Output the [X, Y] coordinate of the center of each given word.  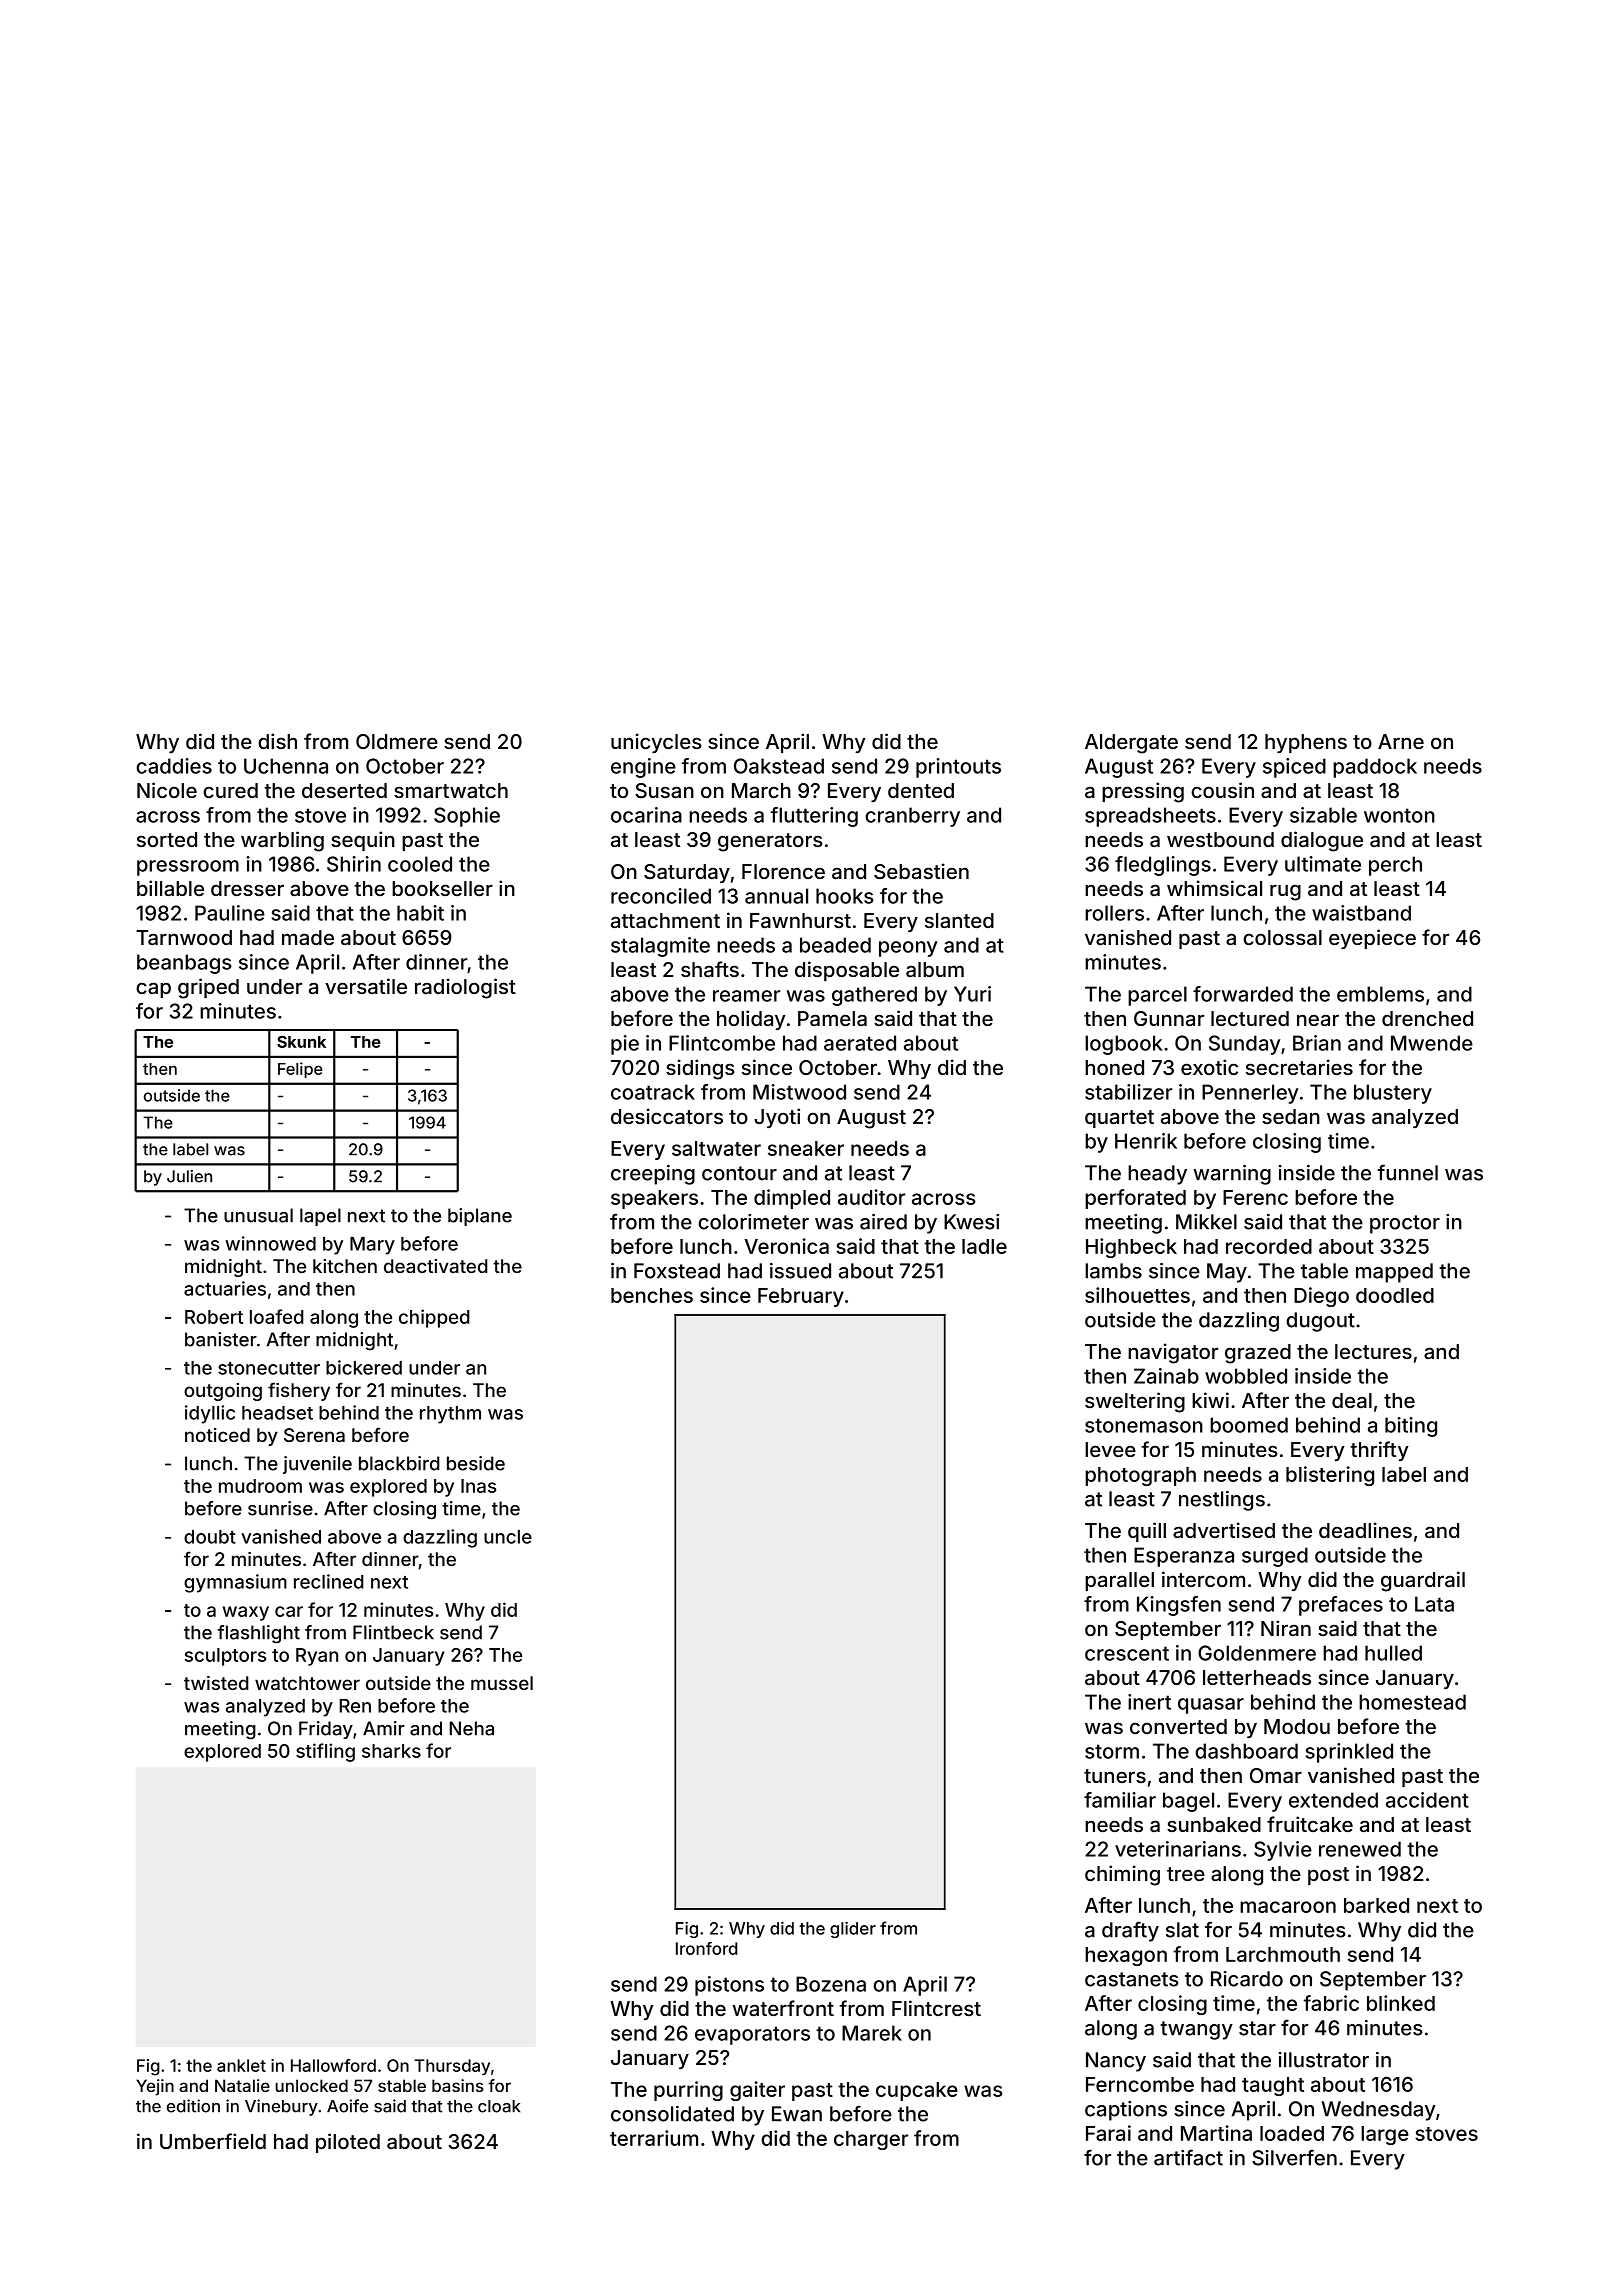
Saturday [687, 873]
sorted [167, 839]
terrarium [654, 2138]
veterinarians [1178, 1849]
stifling [325, 1752]
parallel [1119, 1581]
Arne [1401, 741]
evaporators [752, 2035]
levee [1110, 1449]
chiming [1122, 1875]
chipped [434, 1318]
